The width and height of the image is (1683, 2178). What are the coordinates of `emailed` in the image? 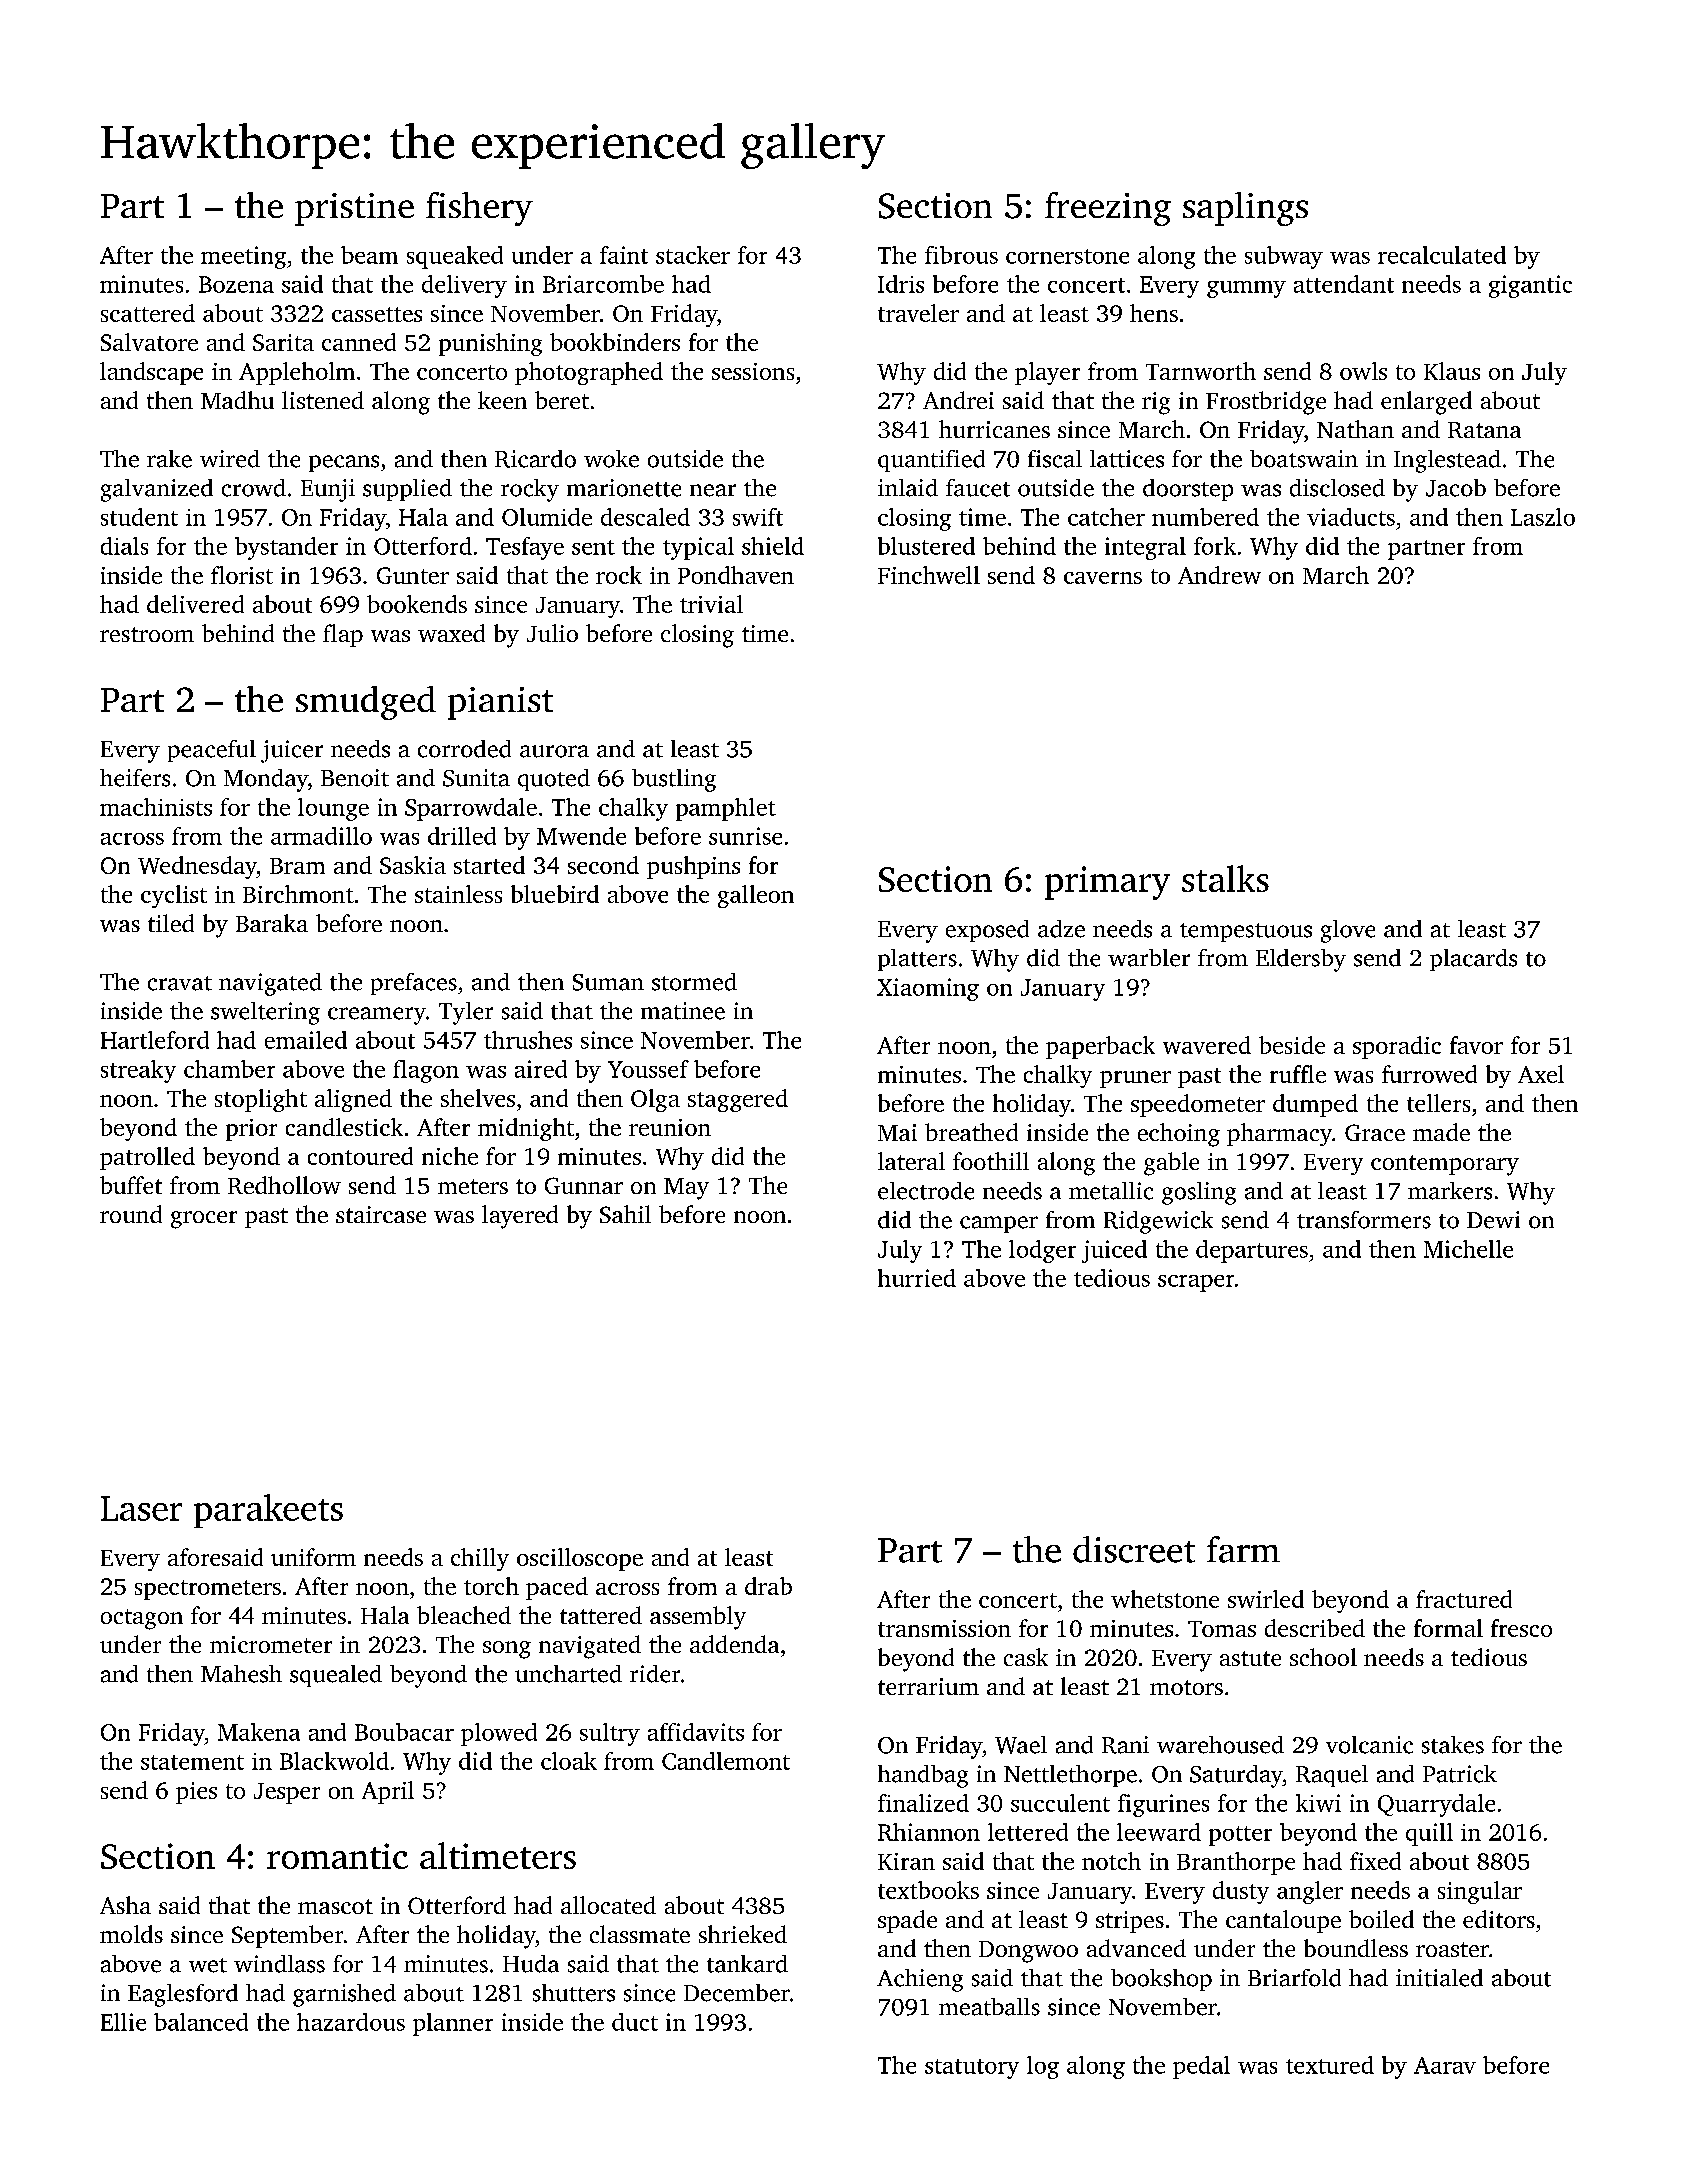 It's located at (306, 1040).
